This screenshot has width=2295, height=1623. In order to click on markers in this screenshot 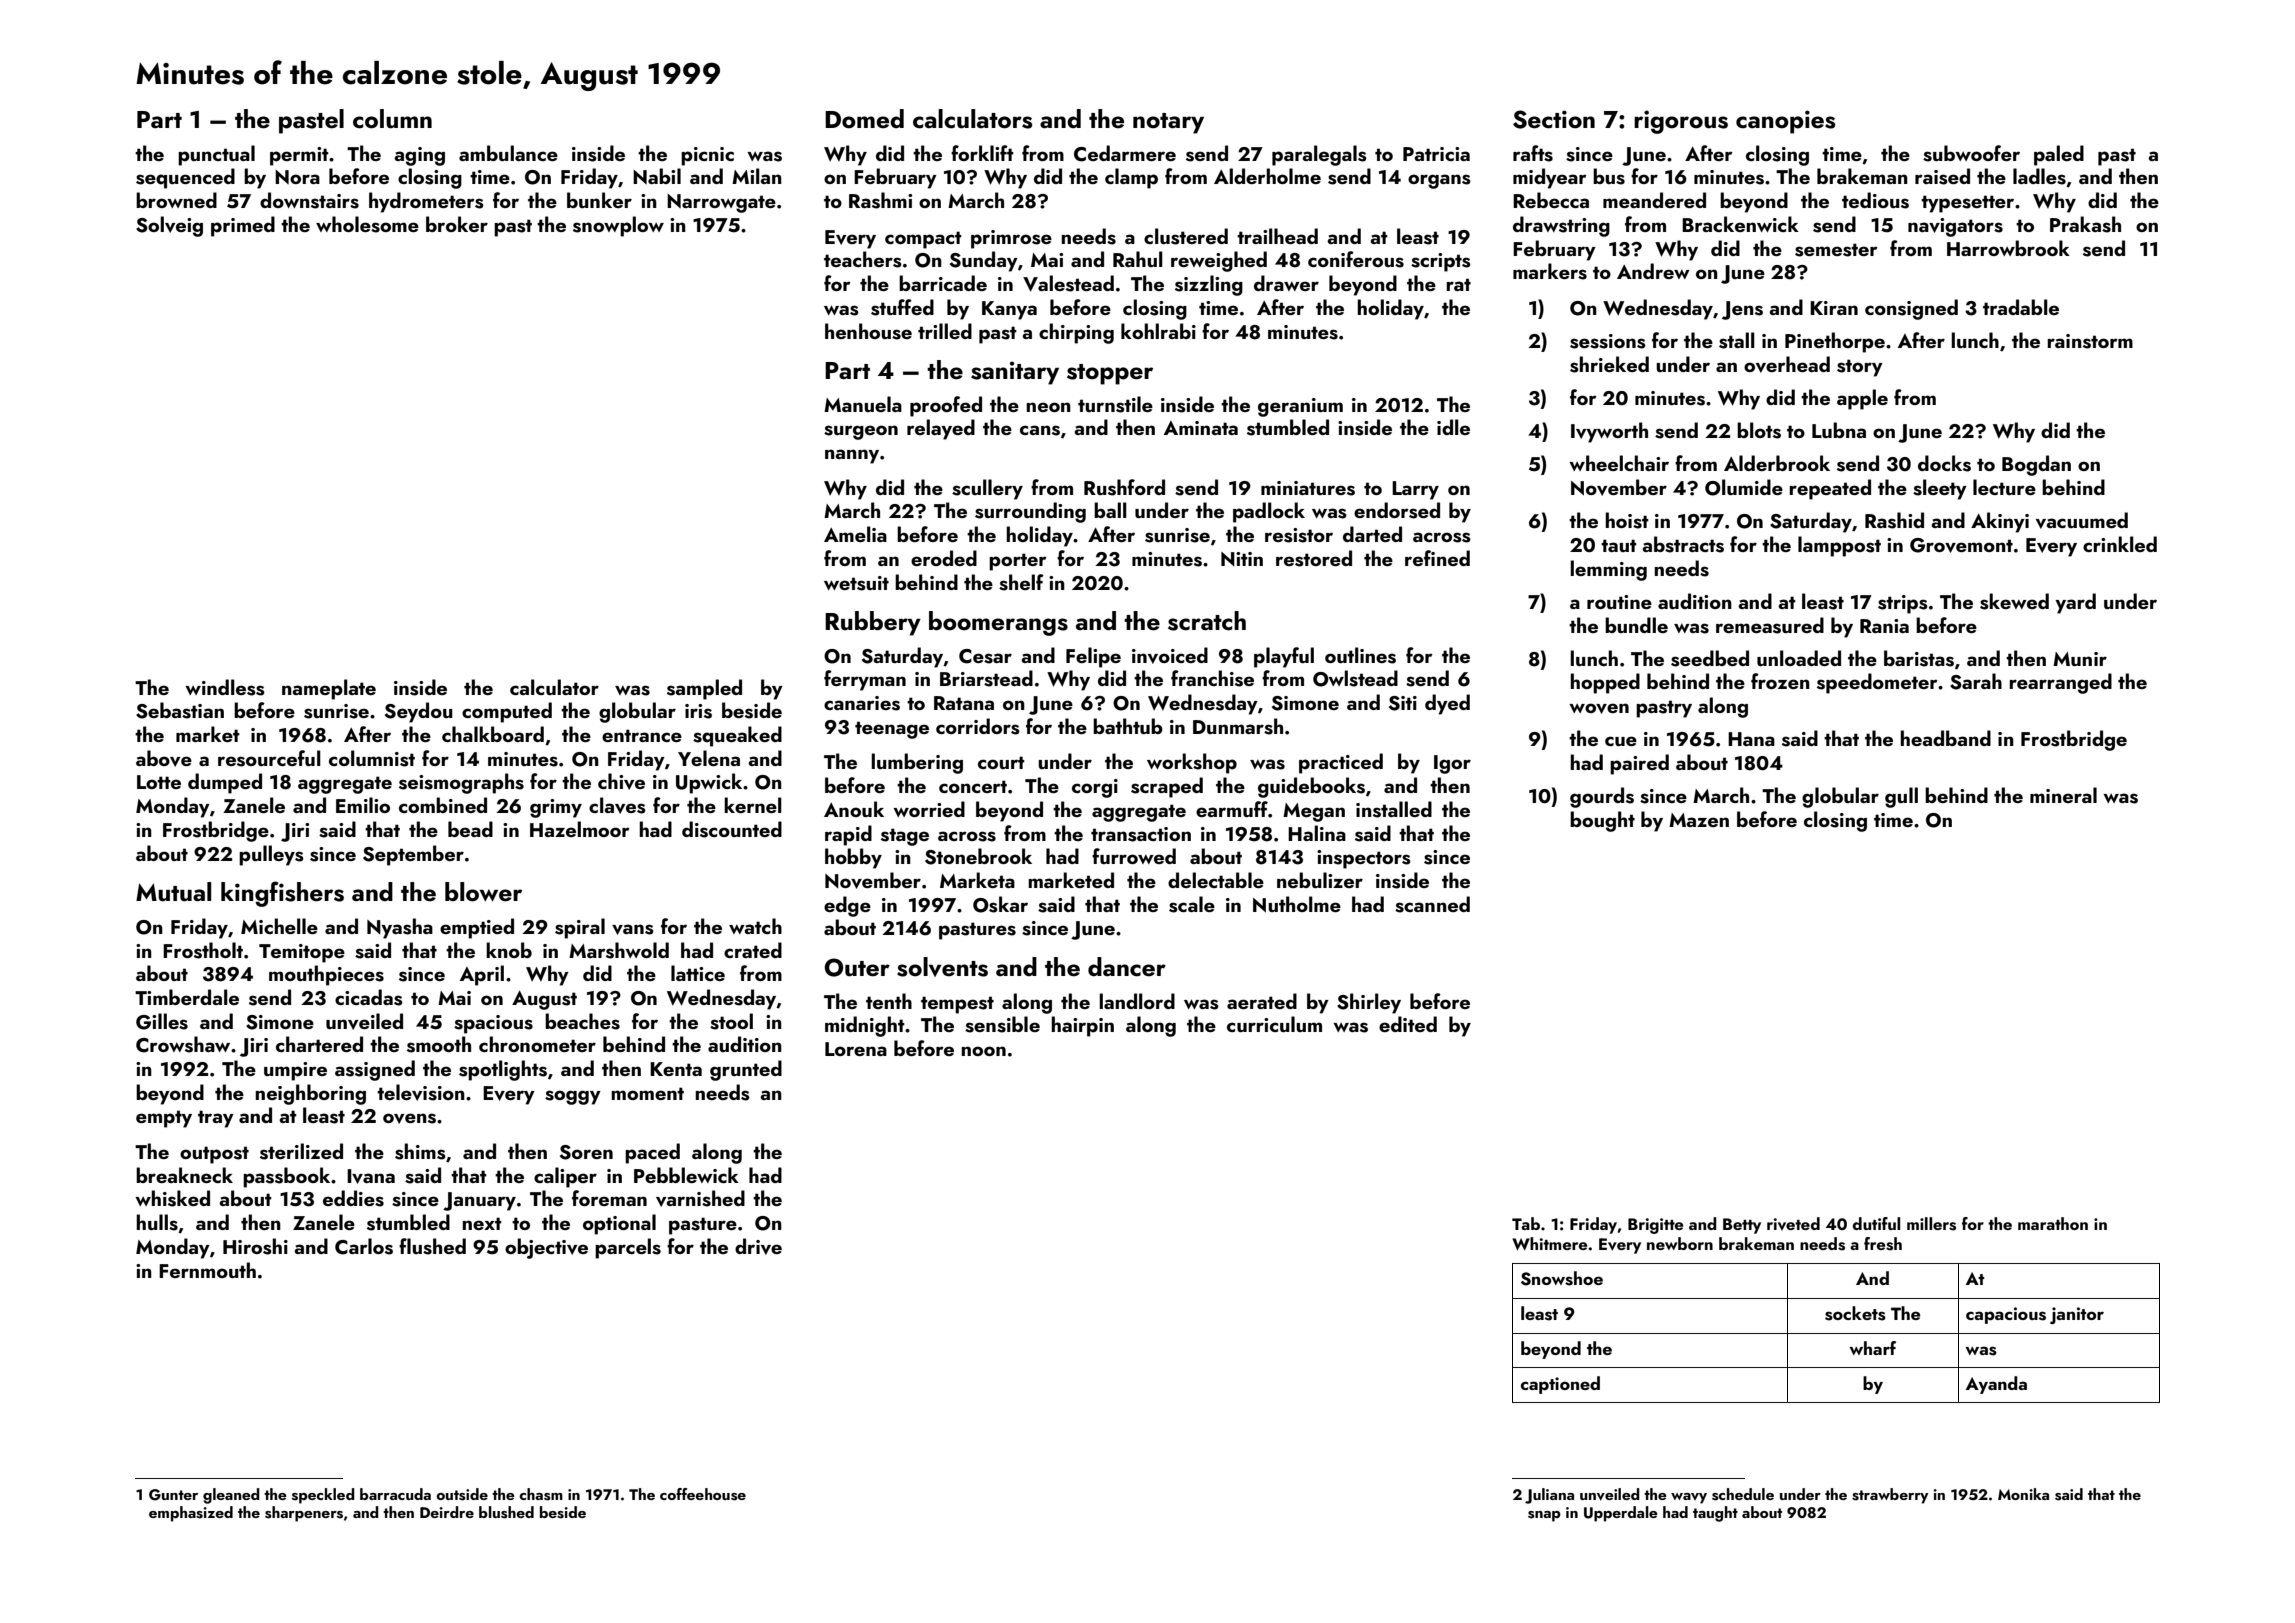, I will do `click(1550, 271)`.
